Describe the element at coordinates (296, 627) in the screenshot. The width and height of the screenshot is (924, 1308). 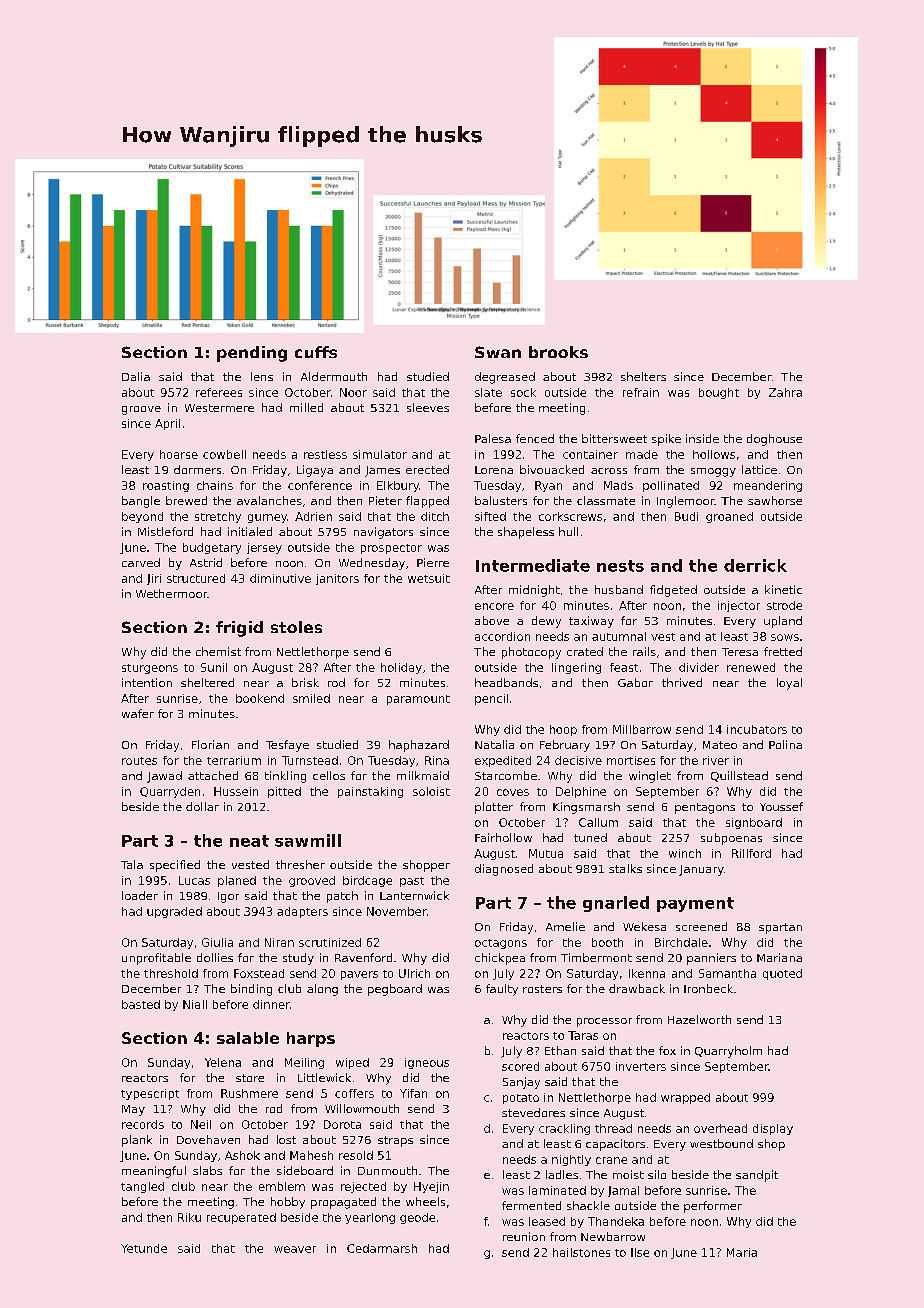
I see `stoles` at that location.
